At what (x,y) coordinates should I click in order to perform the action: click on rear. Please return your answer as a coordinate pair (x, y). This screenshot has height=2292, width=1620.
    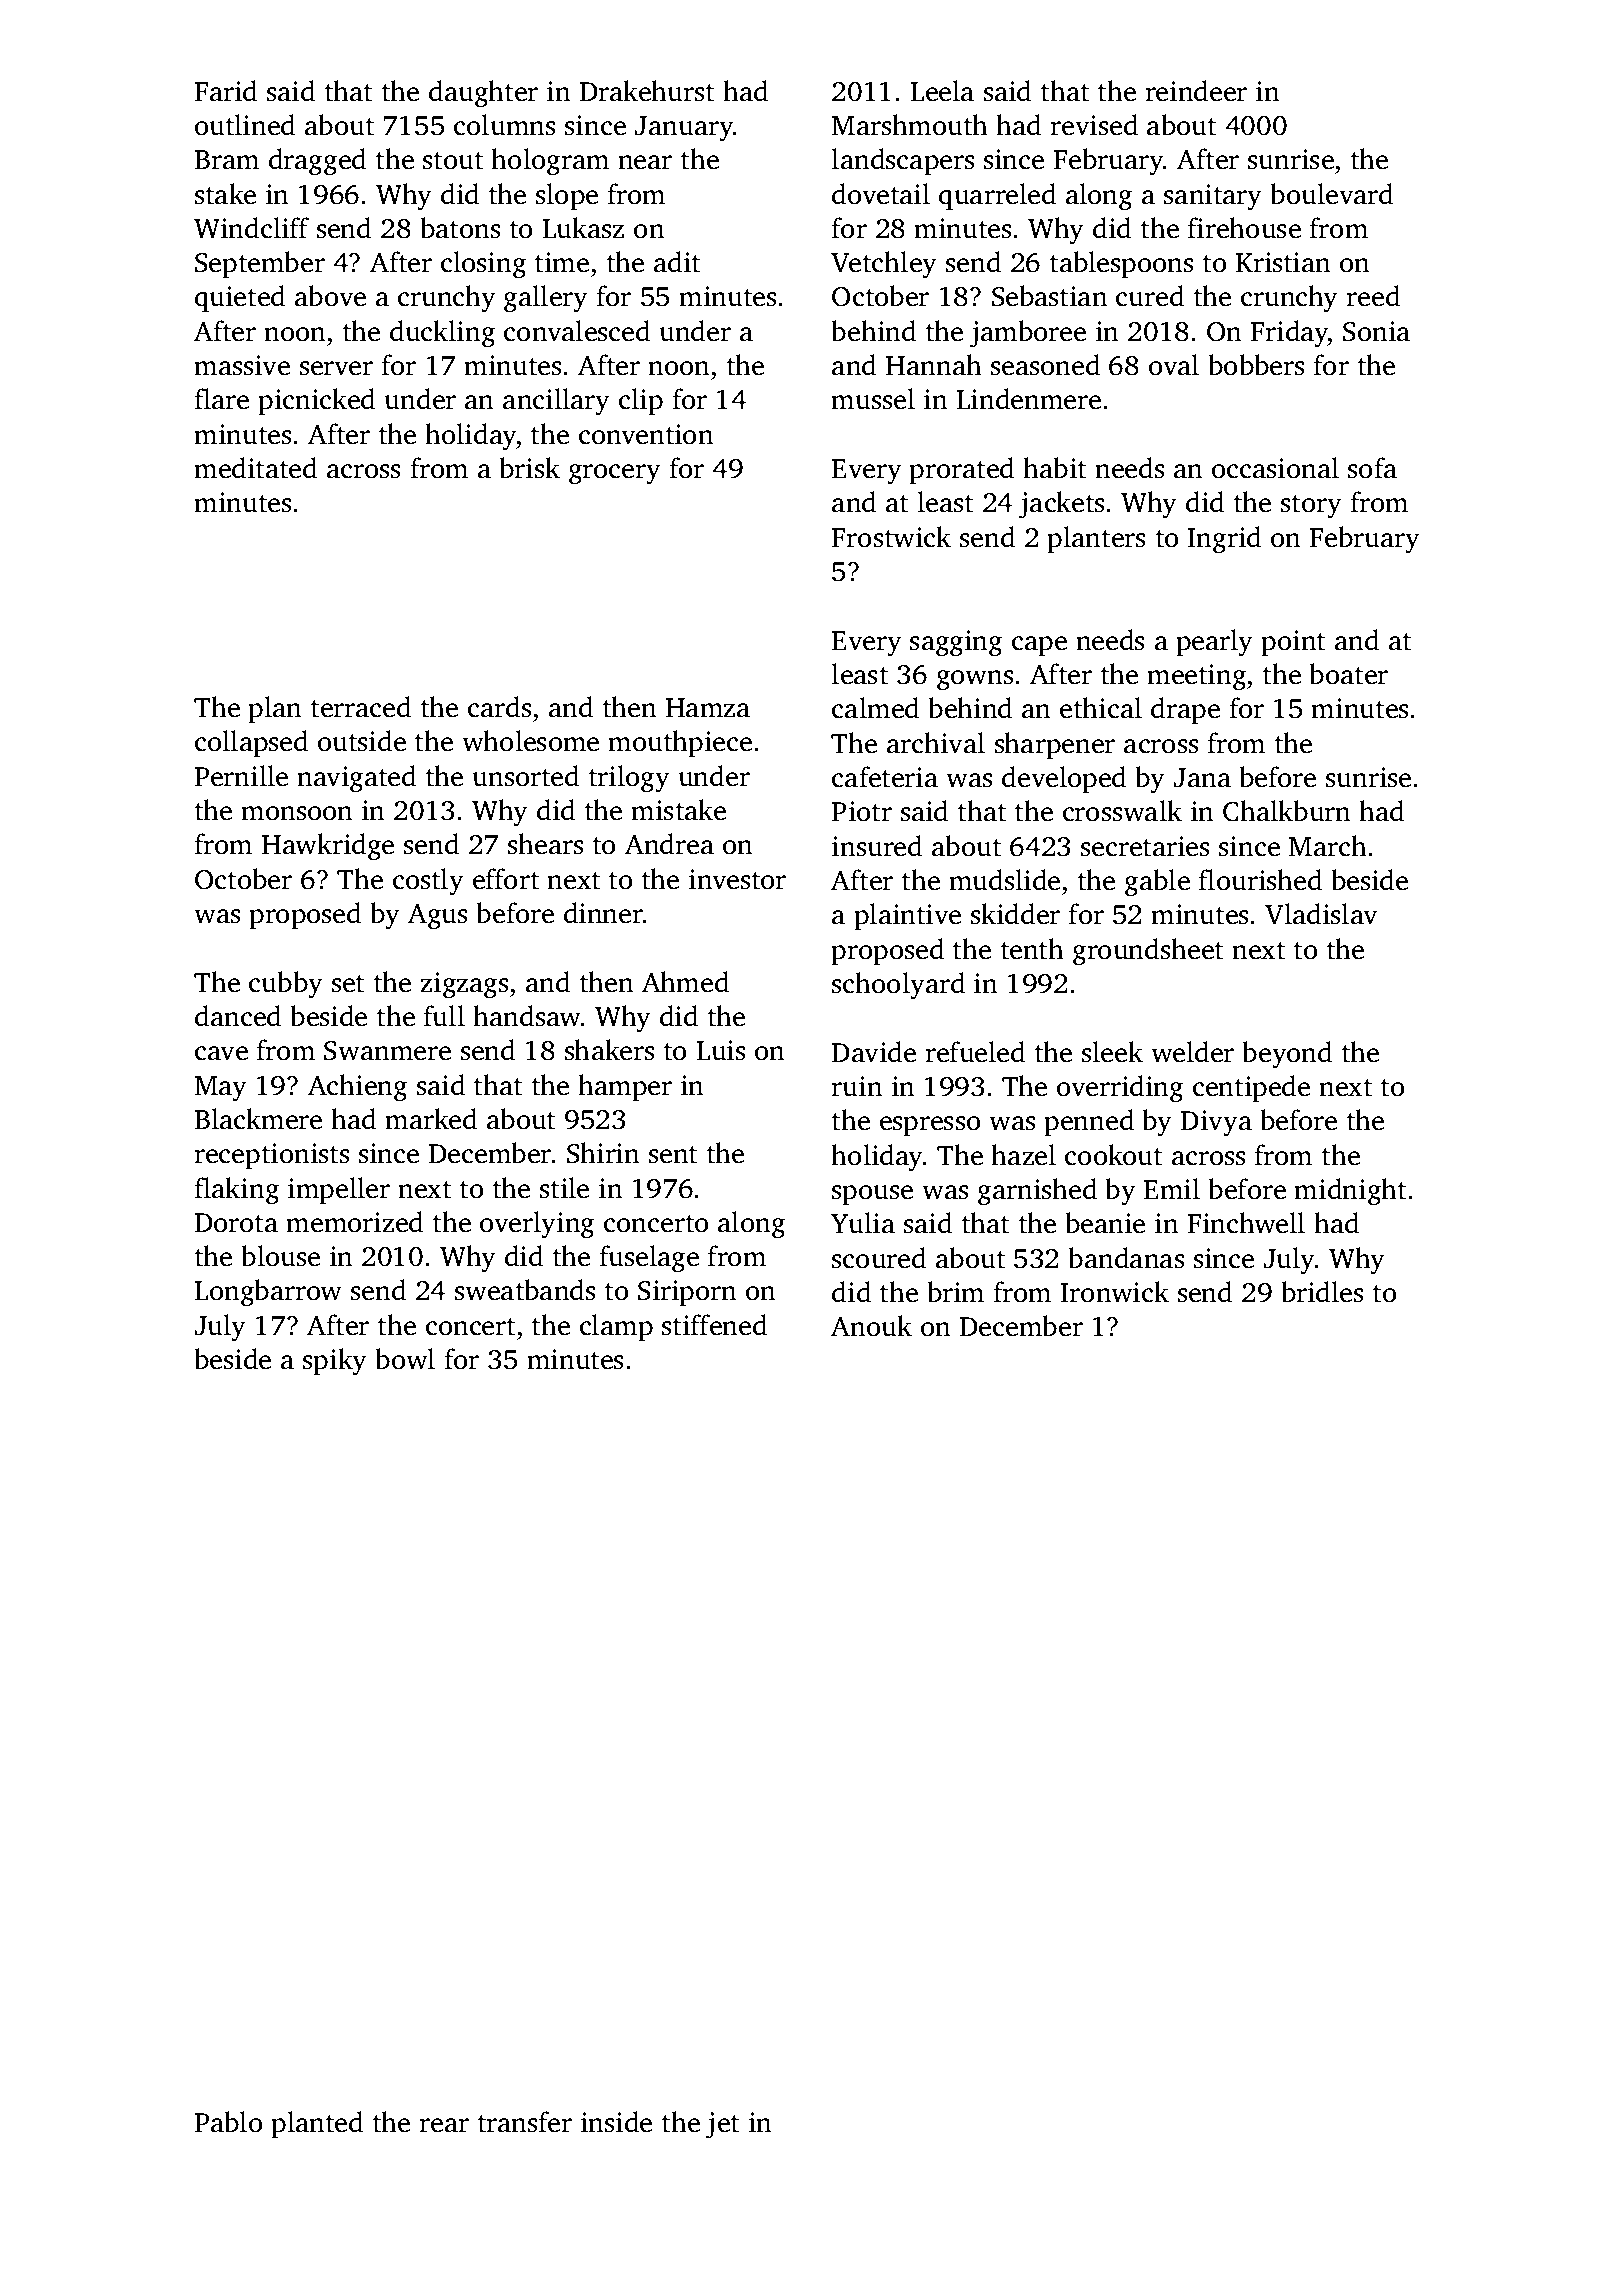
    Looking at the image, I should click on (444, 2125).
